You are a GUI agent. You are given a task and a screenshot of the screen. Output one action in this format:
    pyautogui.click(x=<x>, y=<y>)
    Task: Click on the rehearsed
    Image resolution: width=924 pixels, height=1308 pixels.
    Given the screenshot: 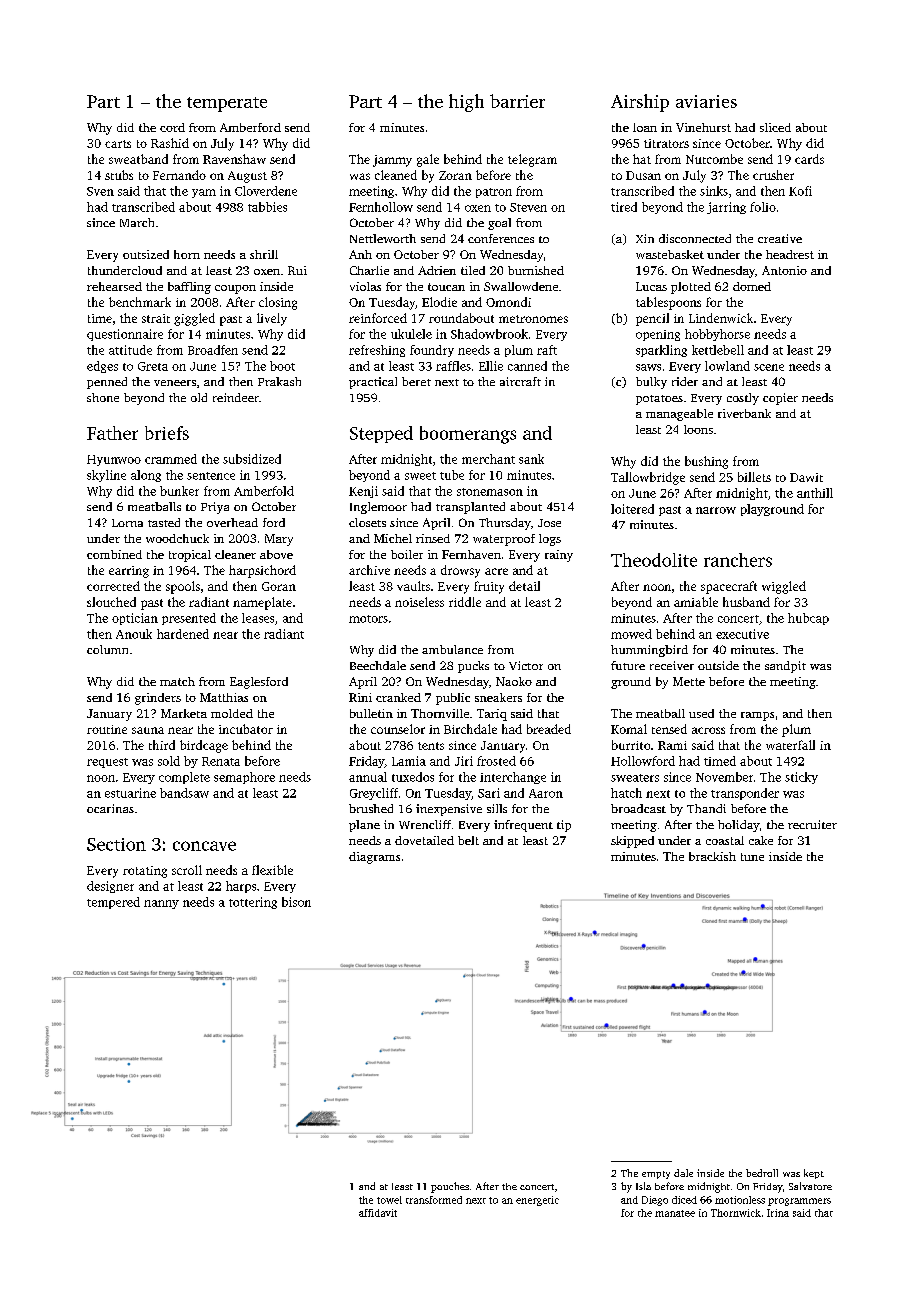 What is the action you would take?
    pyautogui.click(x=114, y=286)
